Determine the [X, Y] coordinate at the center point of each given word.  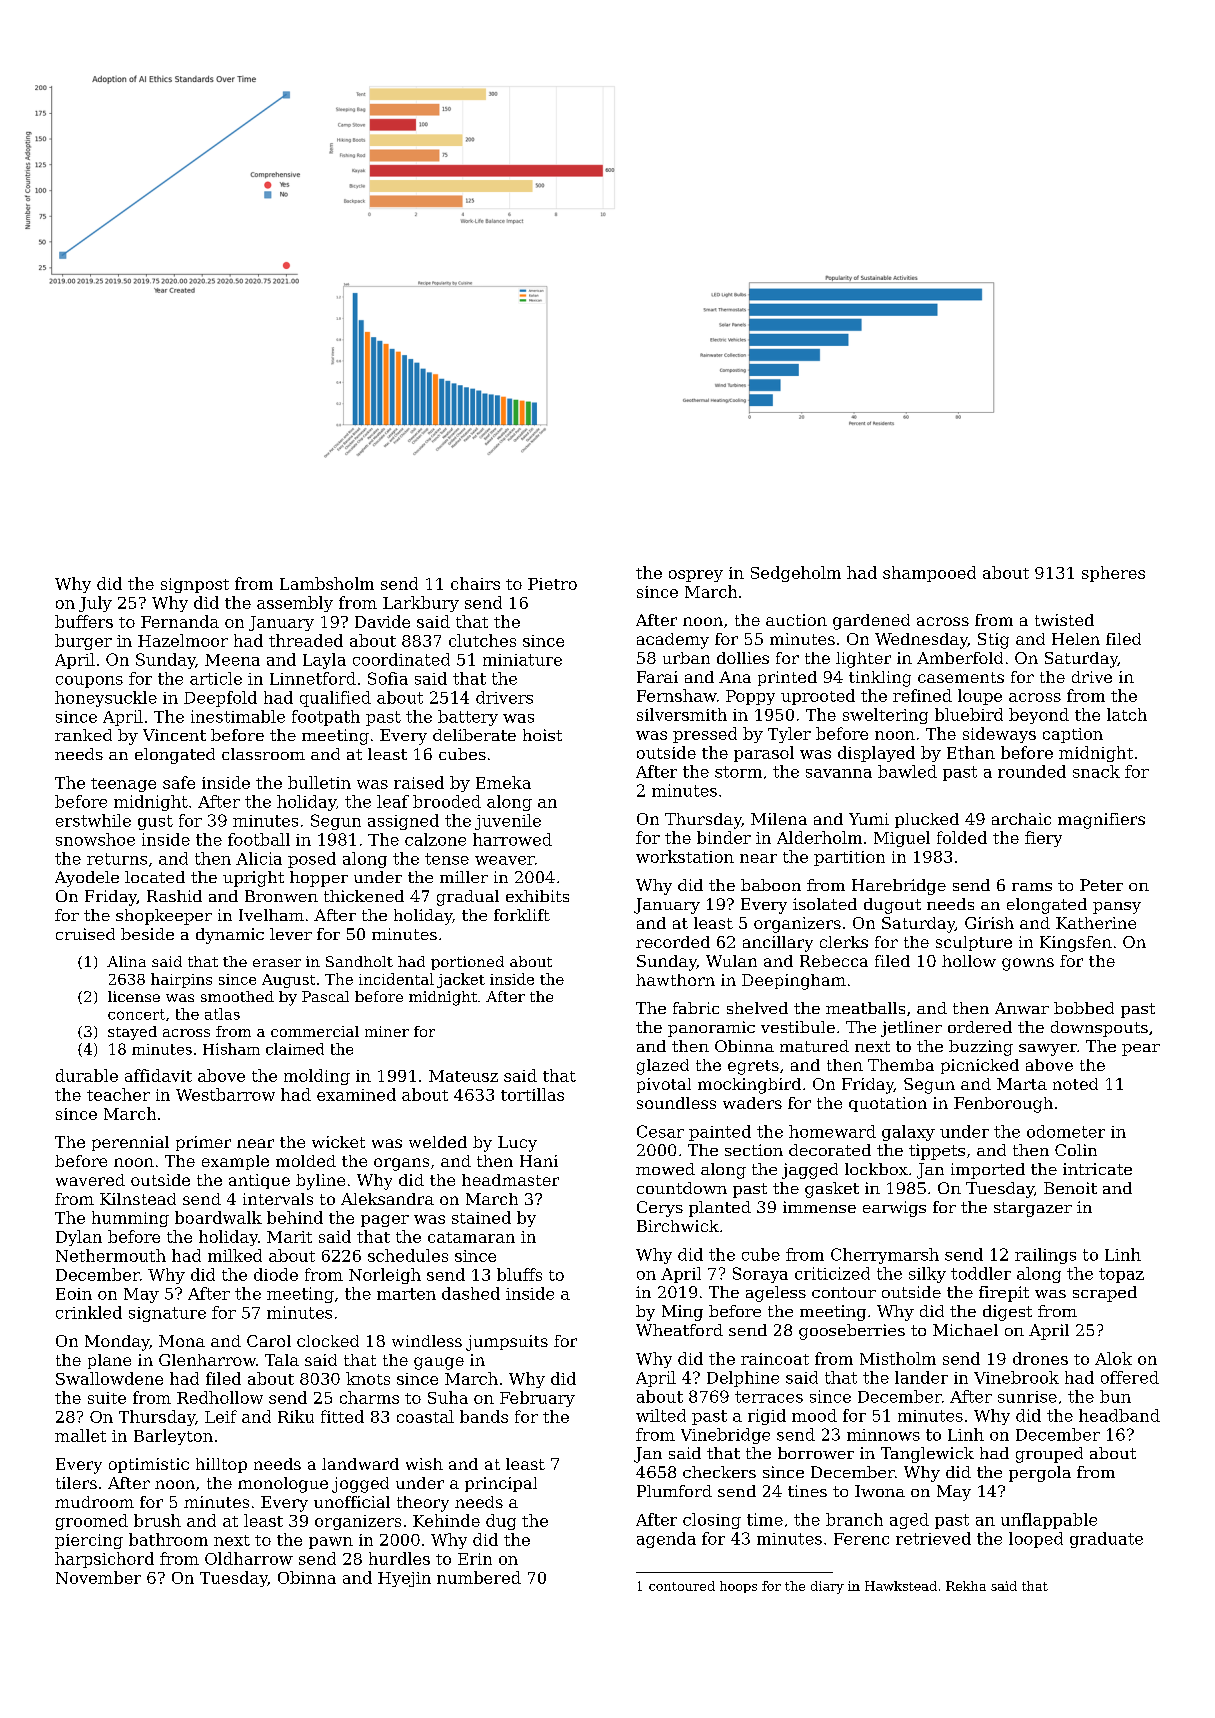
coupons [89, 682]
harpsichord [104, 1560]
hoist [542, 735]
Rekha [966, 1586]
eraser [277, 963]
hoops [738, 1587]
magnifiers [1101, 821]
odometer [1066, 1131]
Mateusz [463, 1076]
